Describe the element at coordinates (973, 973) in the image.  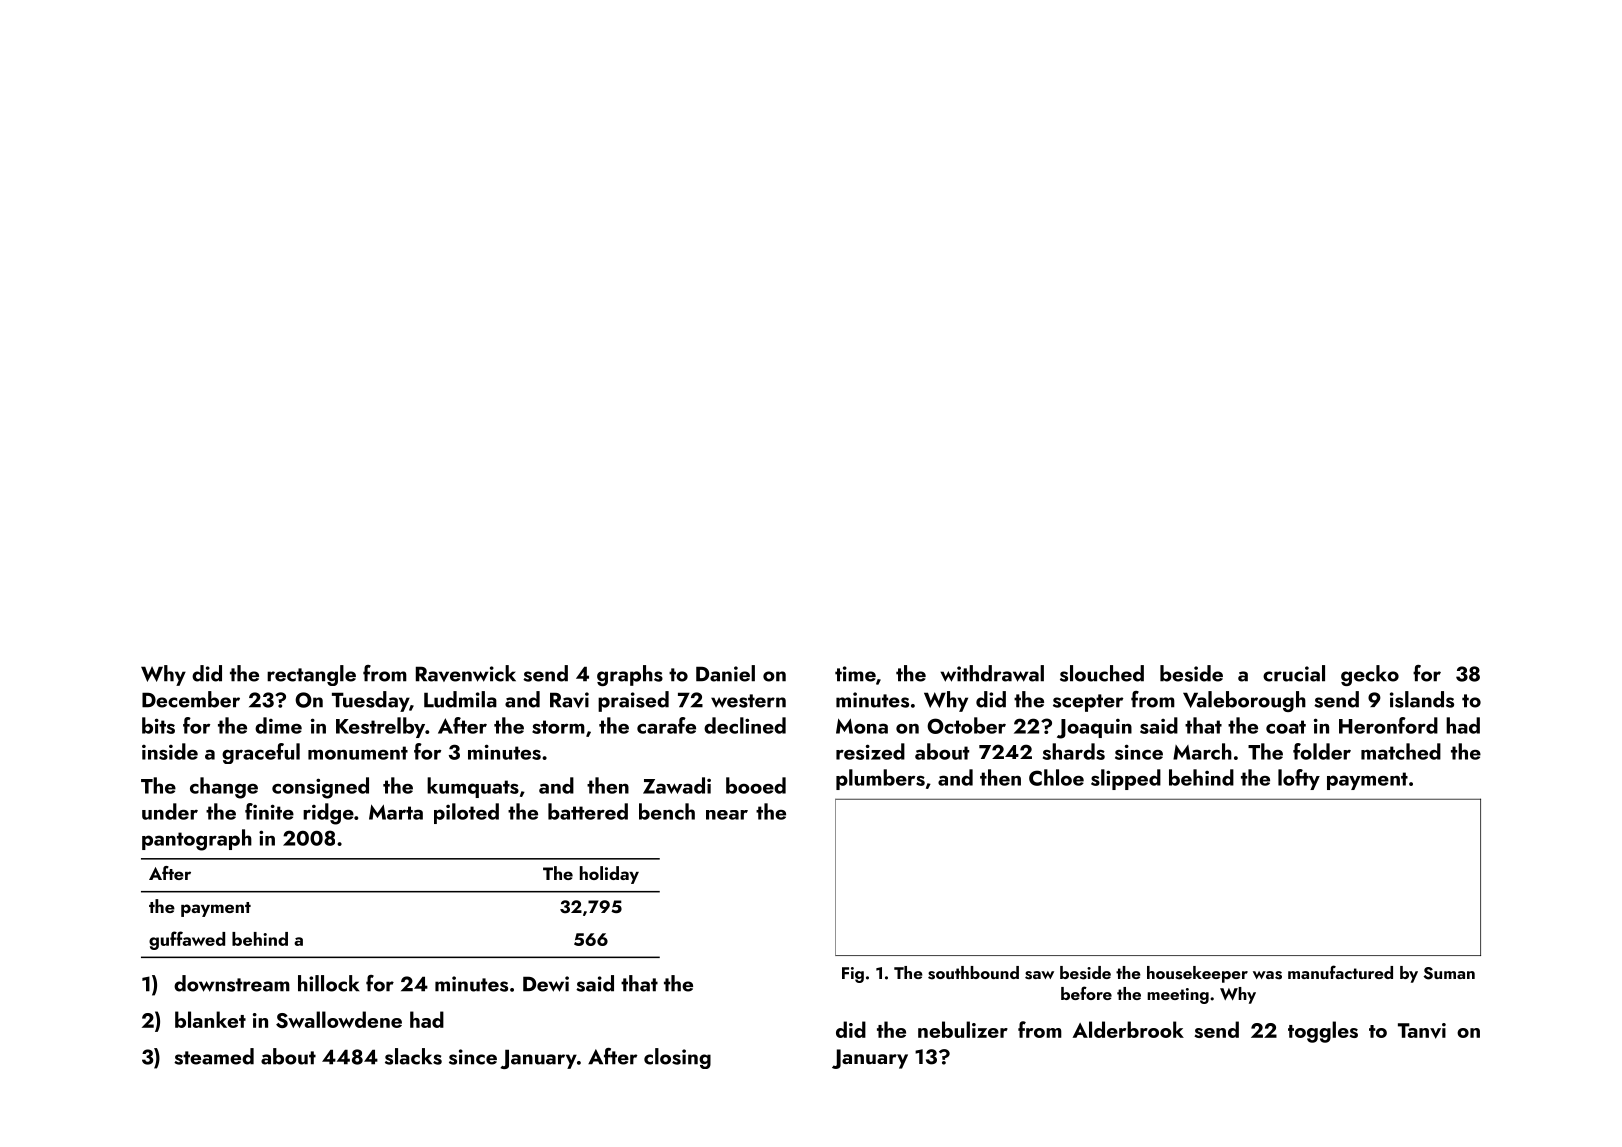
I see `southbound` at that location.
